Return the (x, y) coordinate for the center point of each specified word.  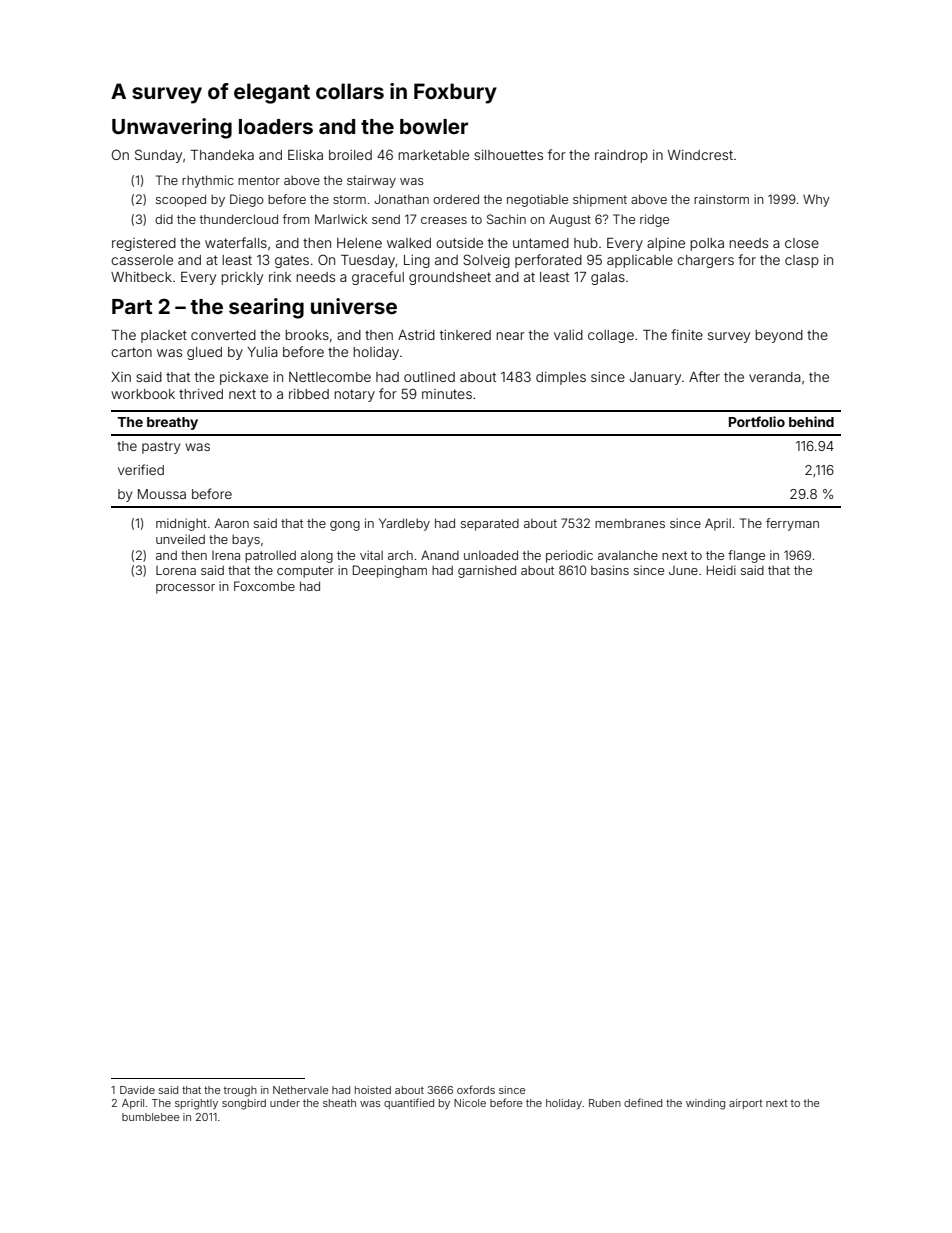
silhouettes (508, 155)
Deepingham (390, 571)
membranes (630, 523)
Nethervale (300, 1090)
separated (490, 525)
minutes (447, 394)
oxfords (476, 1089)
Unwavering (172, 128)
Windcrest (700, 155)
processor (185, 589)
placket (164, 336)
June (683, 570)
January (655, 378)
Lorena (176, 570)
